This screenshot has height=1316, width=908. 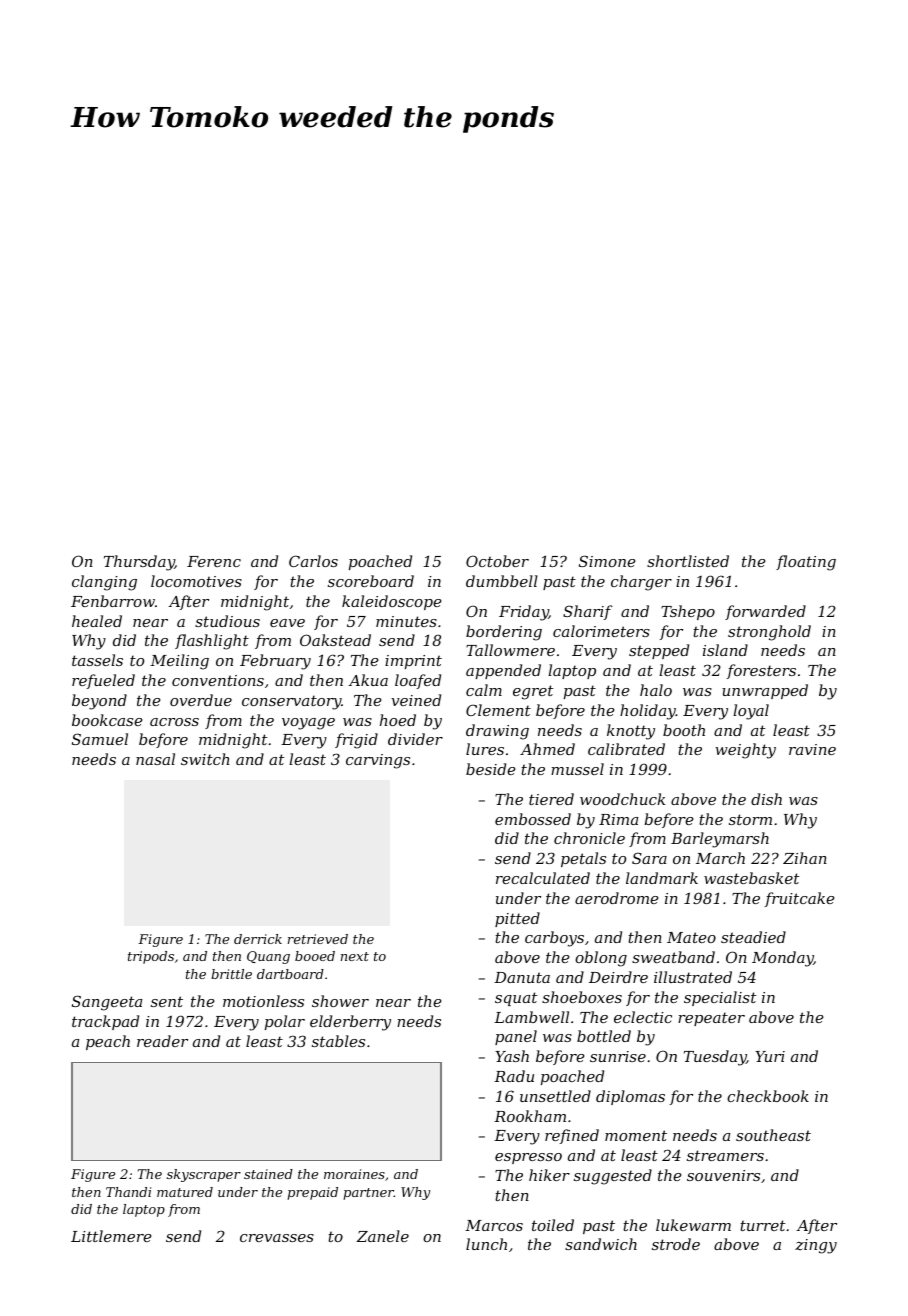 What do you see at coordinates (514, 1076) in the screenshot?
I see `Radu` at bounding box center [514, 1076].
